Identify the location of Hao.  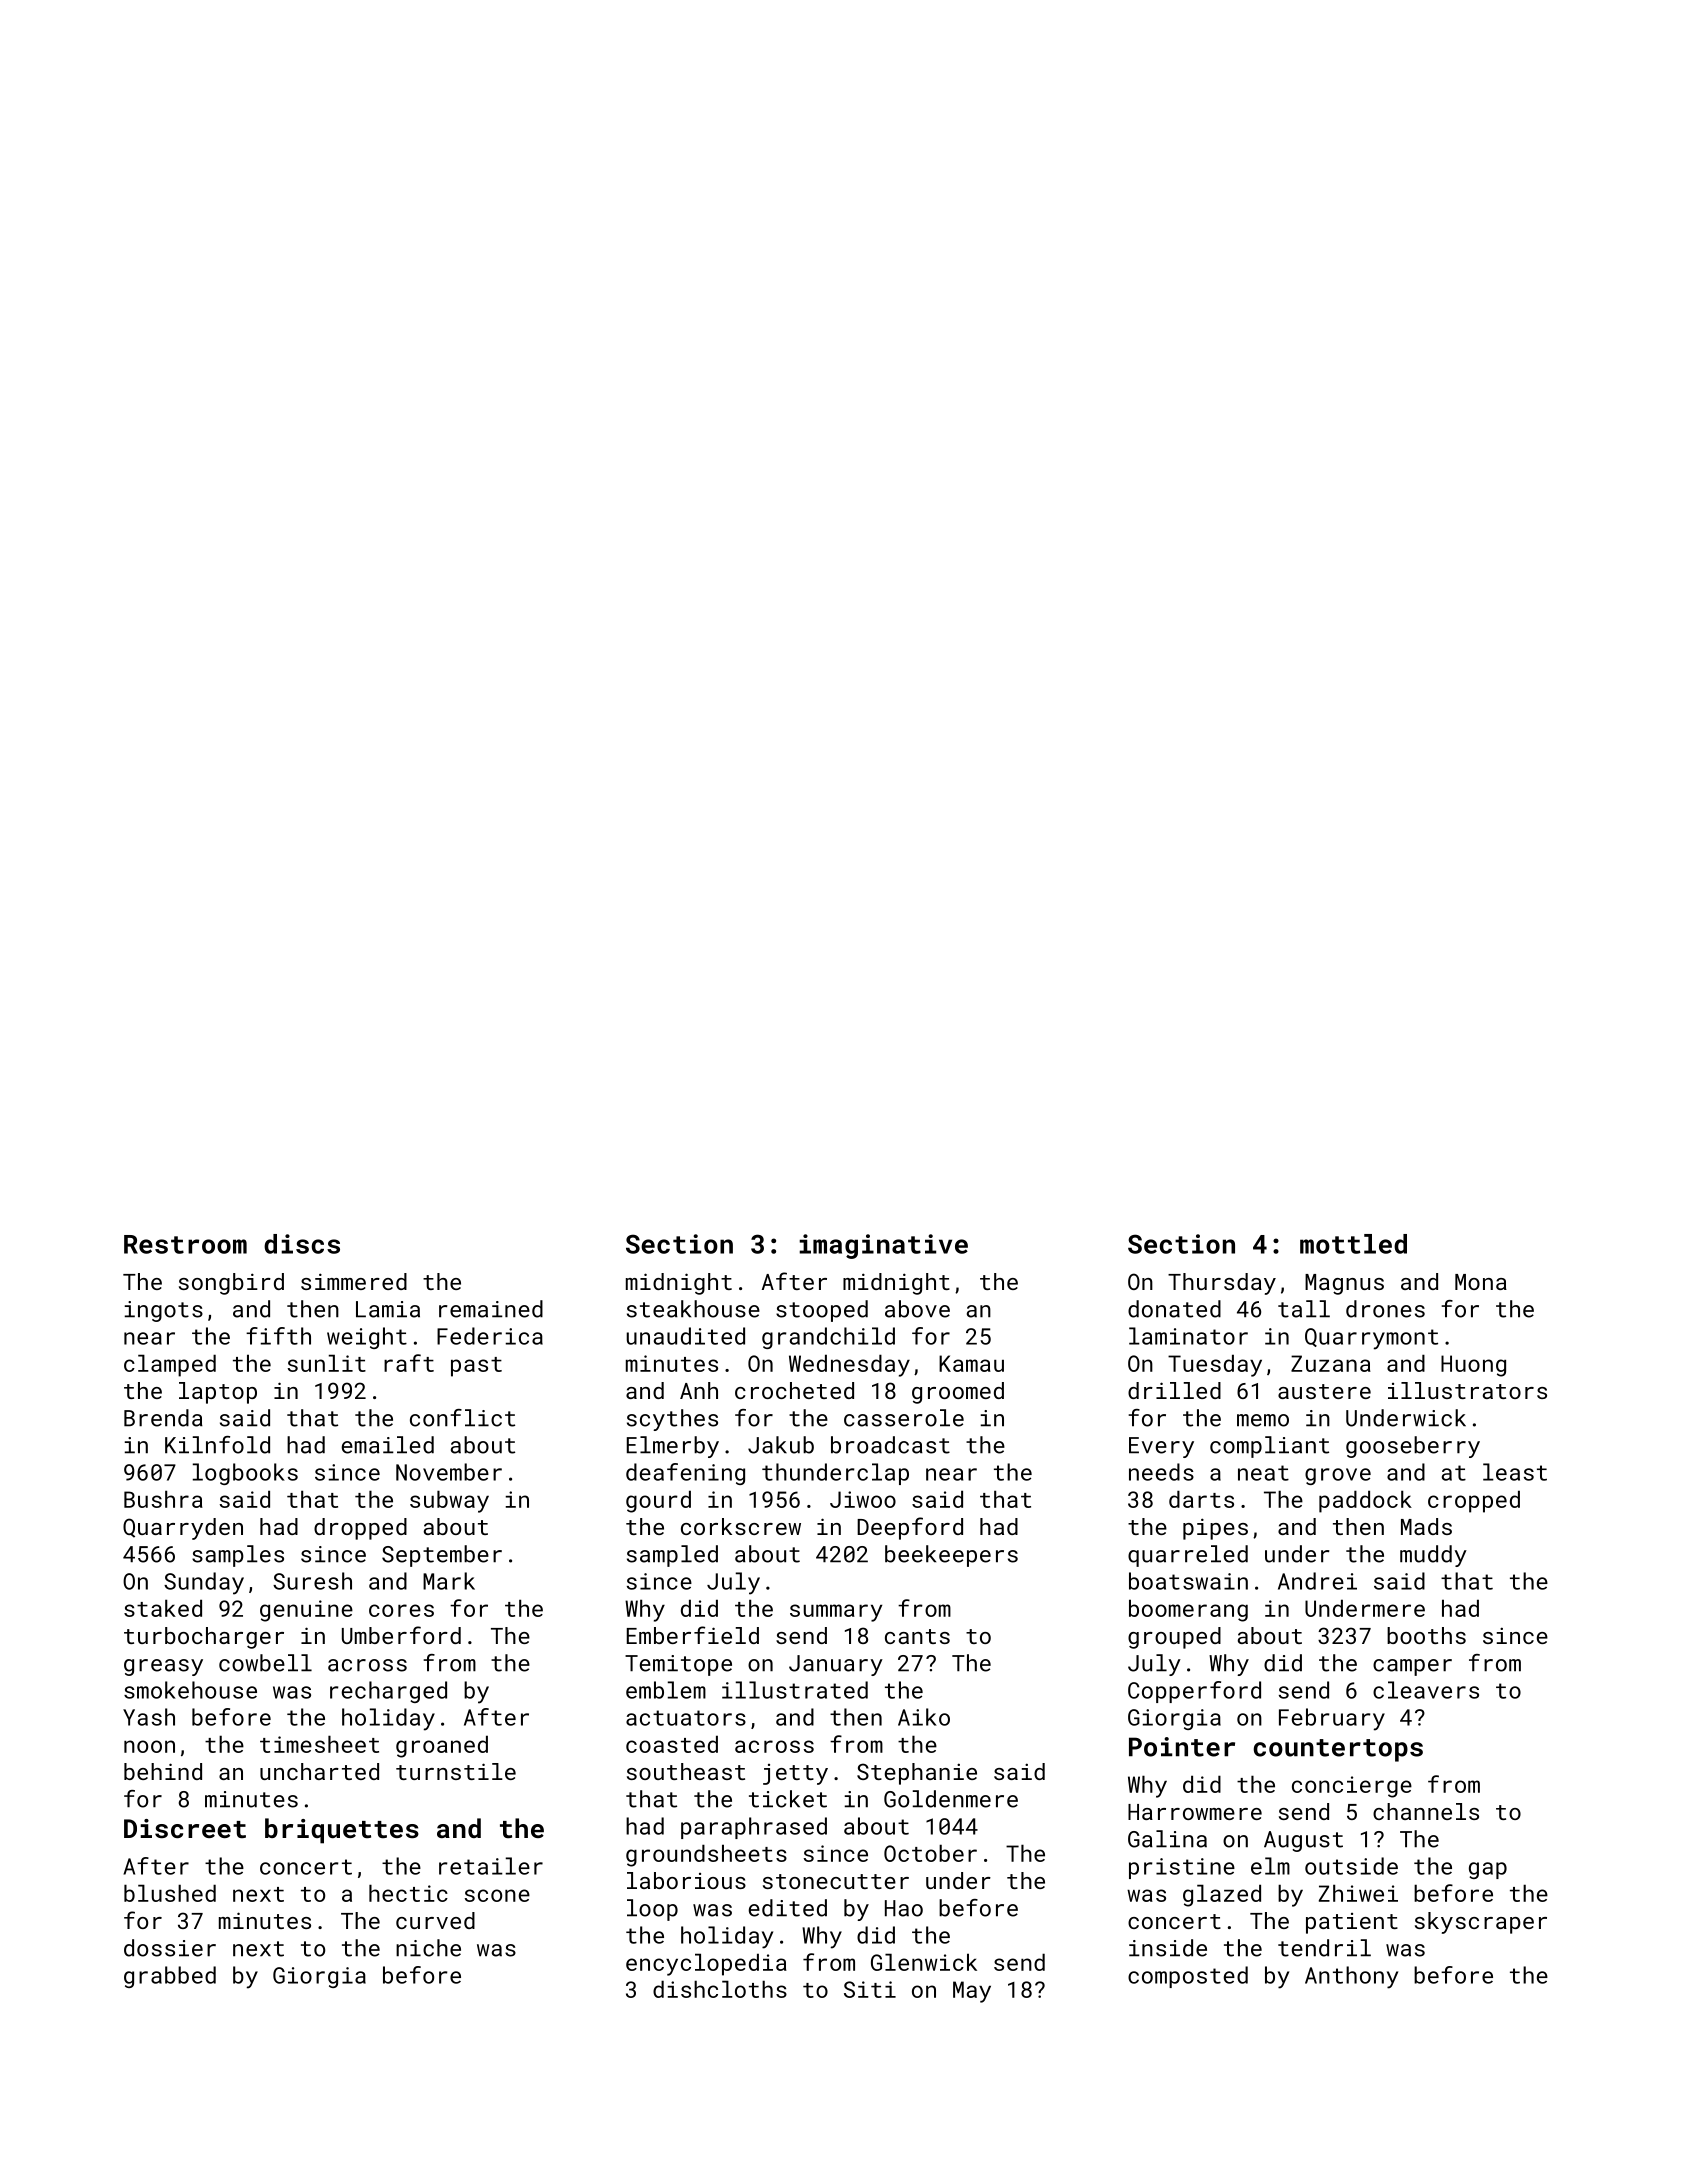
(904, 1908).
